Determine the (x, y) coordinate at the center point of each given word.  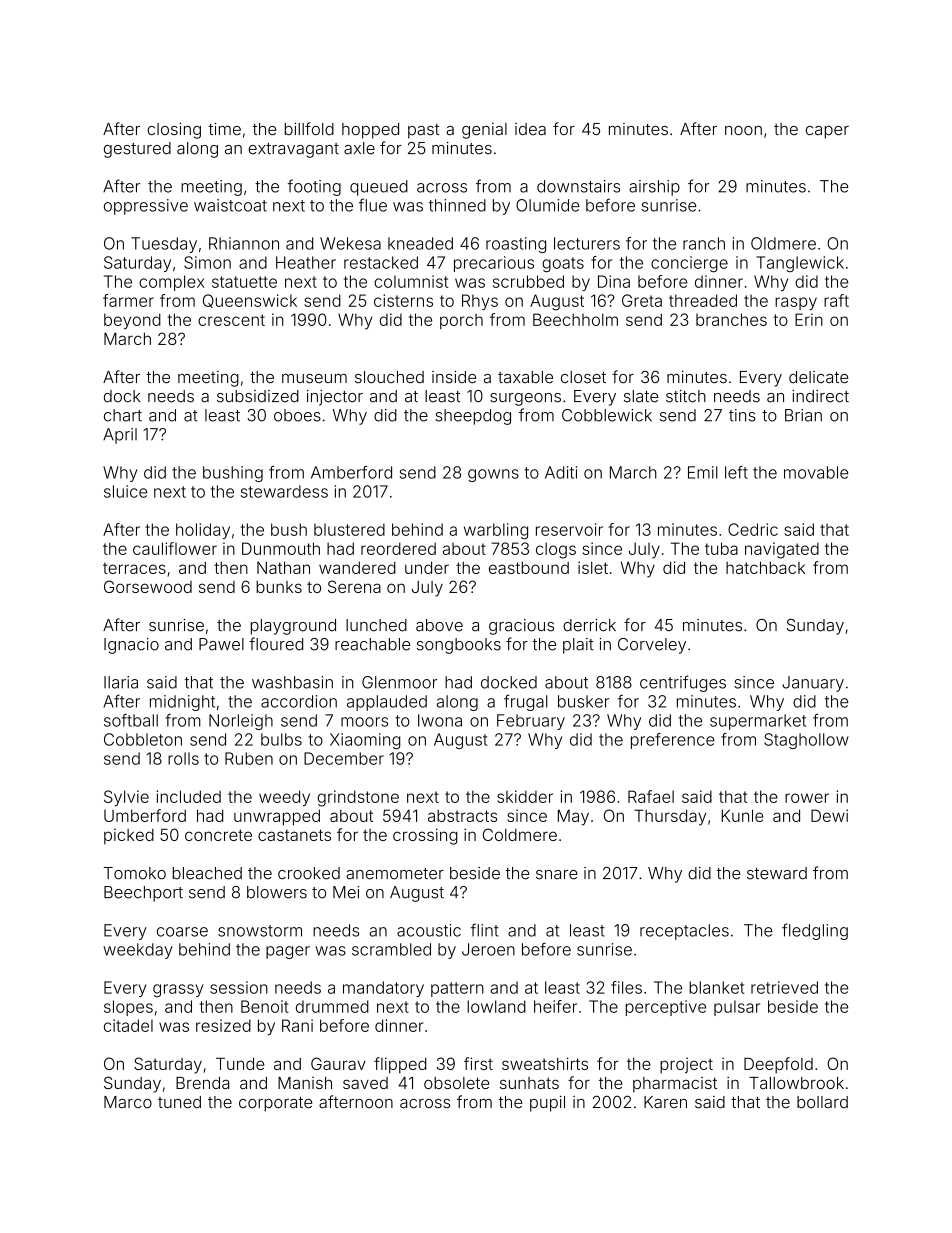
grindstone (358, 798)
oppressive (146, 207)
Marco (128, 1102)
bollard (822, 1102)
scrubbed (528, 281)
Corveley (652, 646)
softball (131, 720)
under (427, 567)
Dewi (829, 815)
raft (836, 300)
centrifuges (683, 683)
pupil (547, 1104)
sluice (125, 491)
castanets (294, 835)
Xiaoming (365, 741)
